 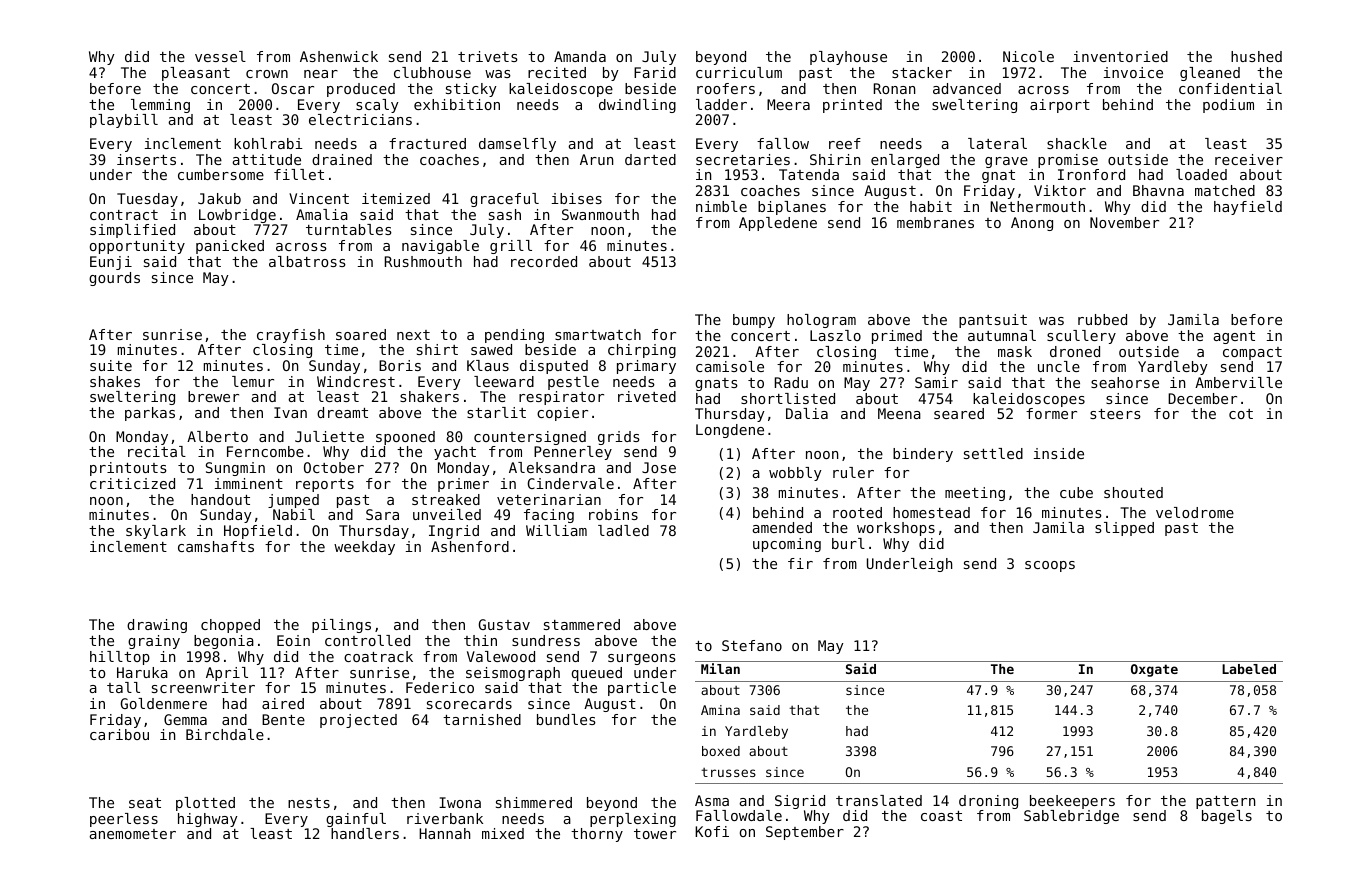 I want to click on facing, so click(x=549, y=516).
